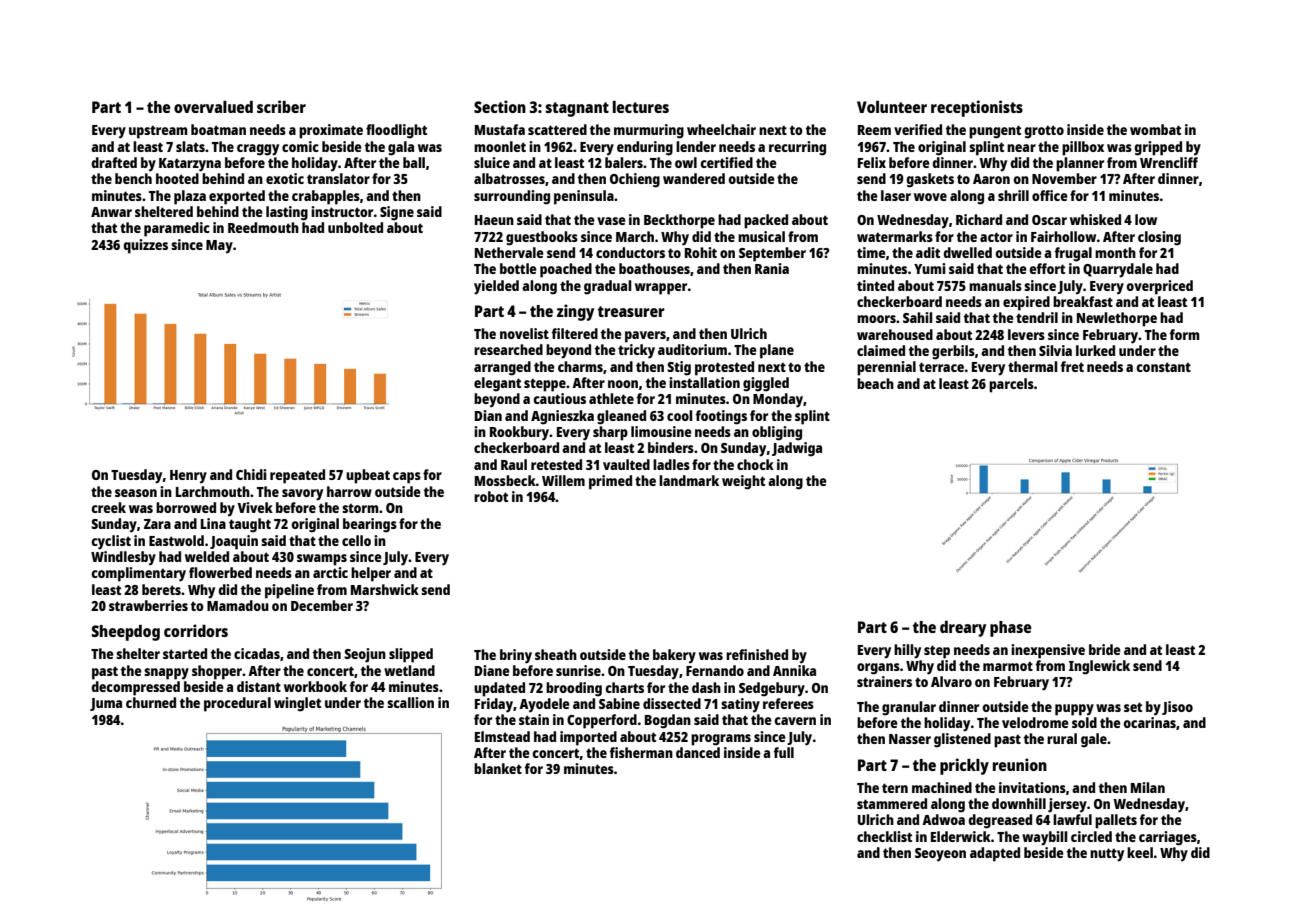  What do you see at coordinates (401, 148) in the image?
I see `gala` at bounding box center [401, 148].
